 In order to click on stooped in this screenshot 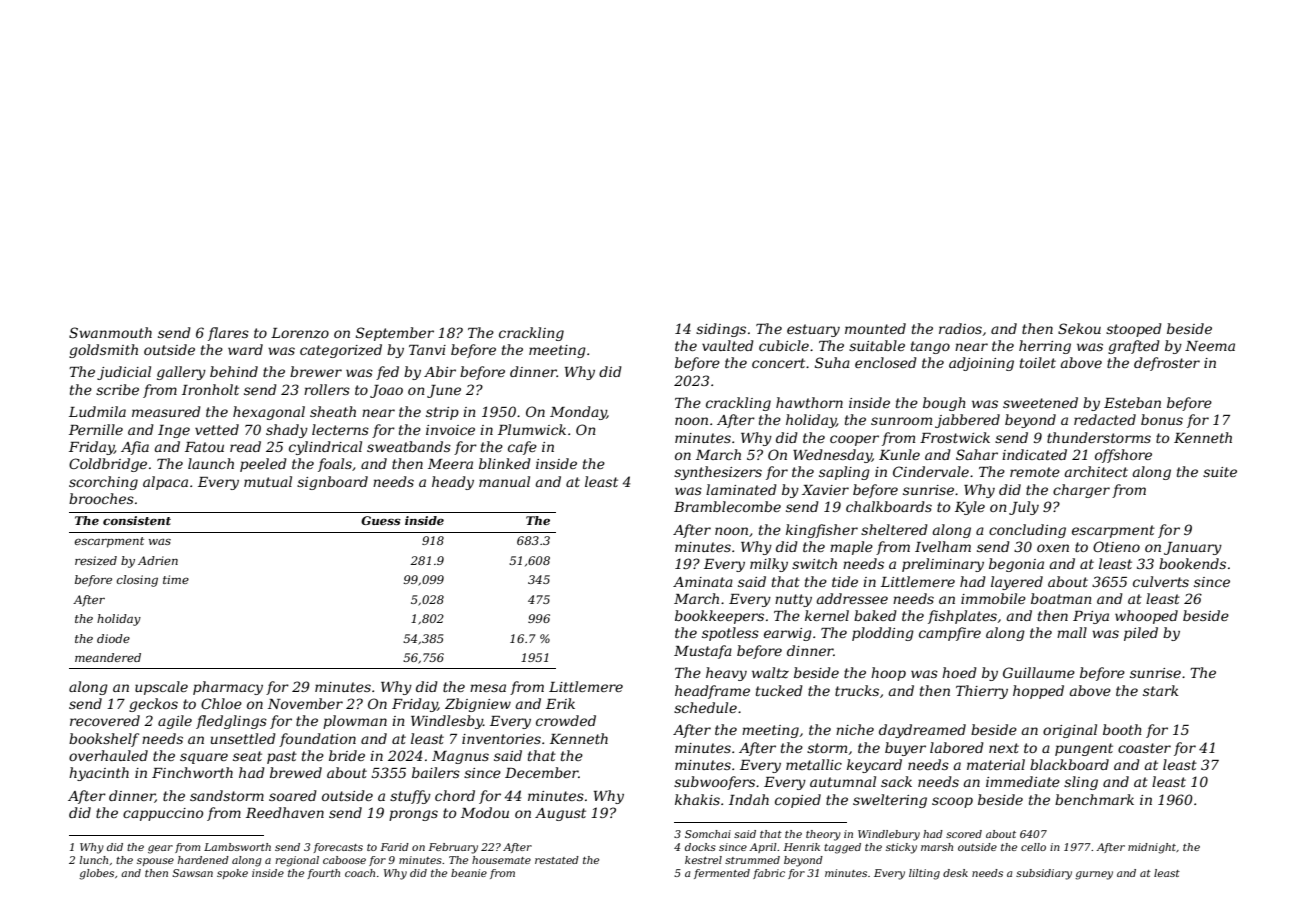, I will do `click(1134, 330)`.
